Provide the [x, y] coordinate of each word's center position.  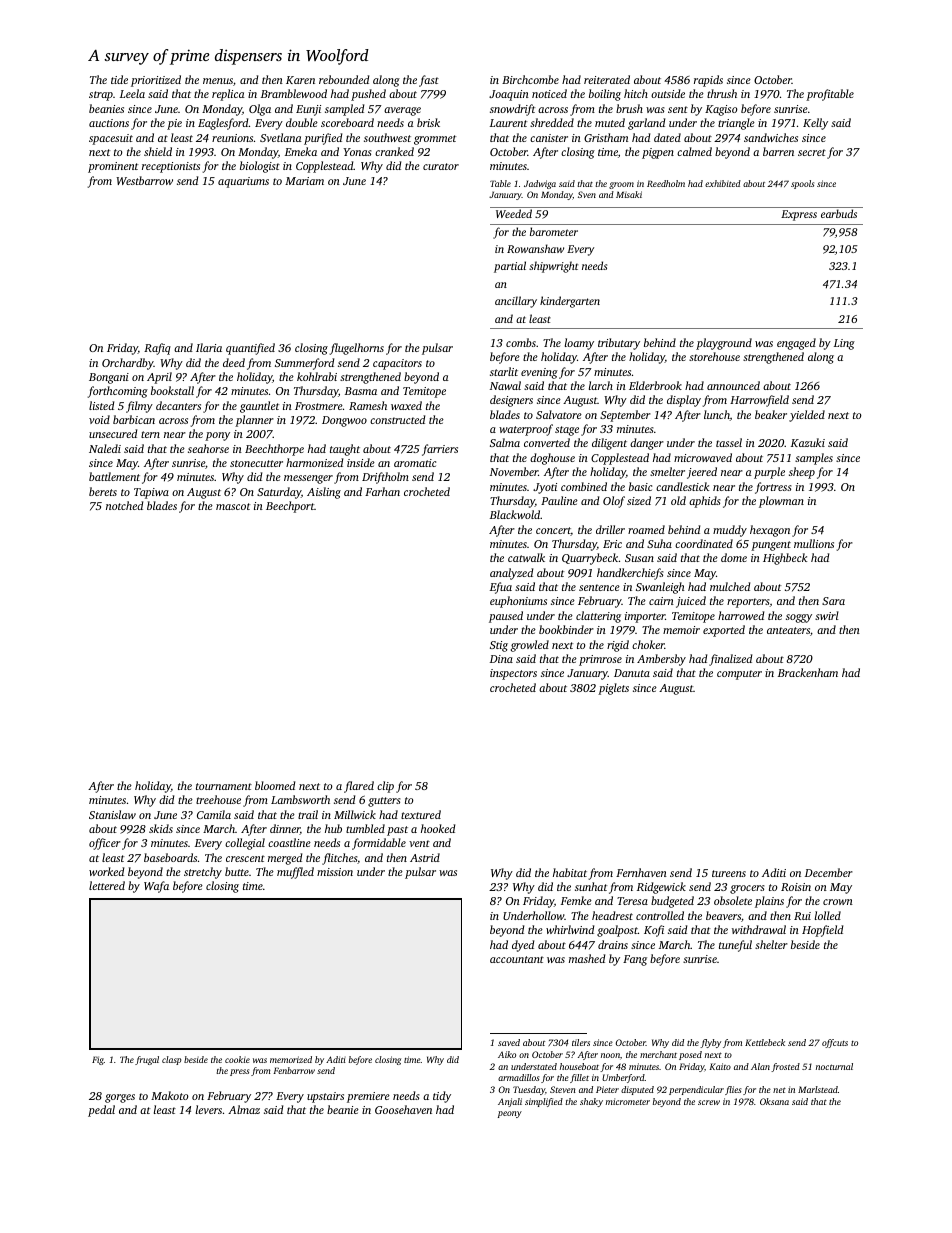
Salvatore [559, 414]
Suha [659, 543]
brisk [428, 122]
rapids [708, 81]
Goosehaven [403, 1109]
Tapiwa [151, 493]
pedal [101, 1111]
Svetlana [281, 137]
